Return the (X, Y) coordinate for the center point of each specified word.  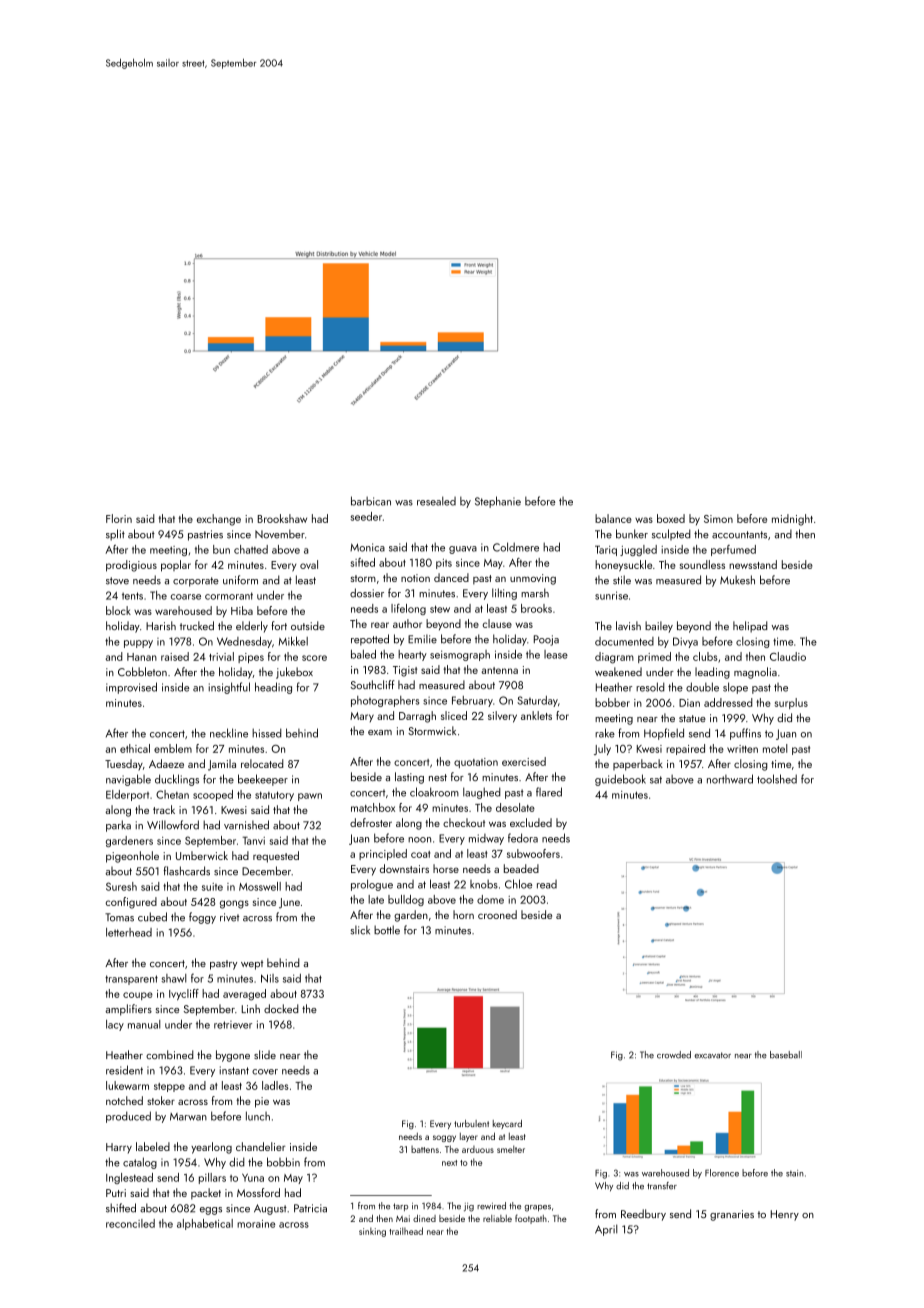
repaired (685, 749)
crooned (497, 914)
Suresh (121, 886)
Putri (116, 1193)
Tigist (405, 671)
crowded (674, 1055)
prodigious (131, 566)
